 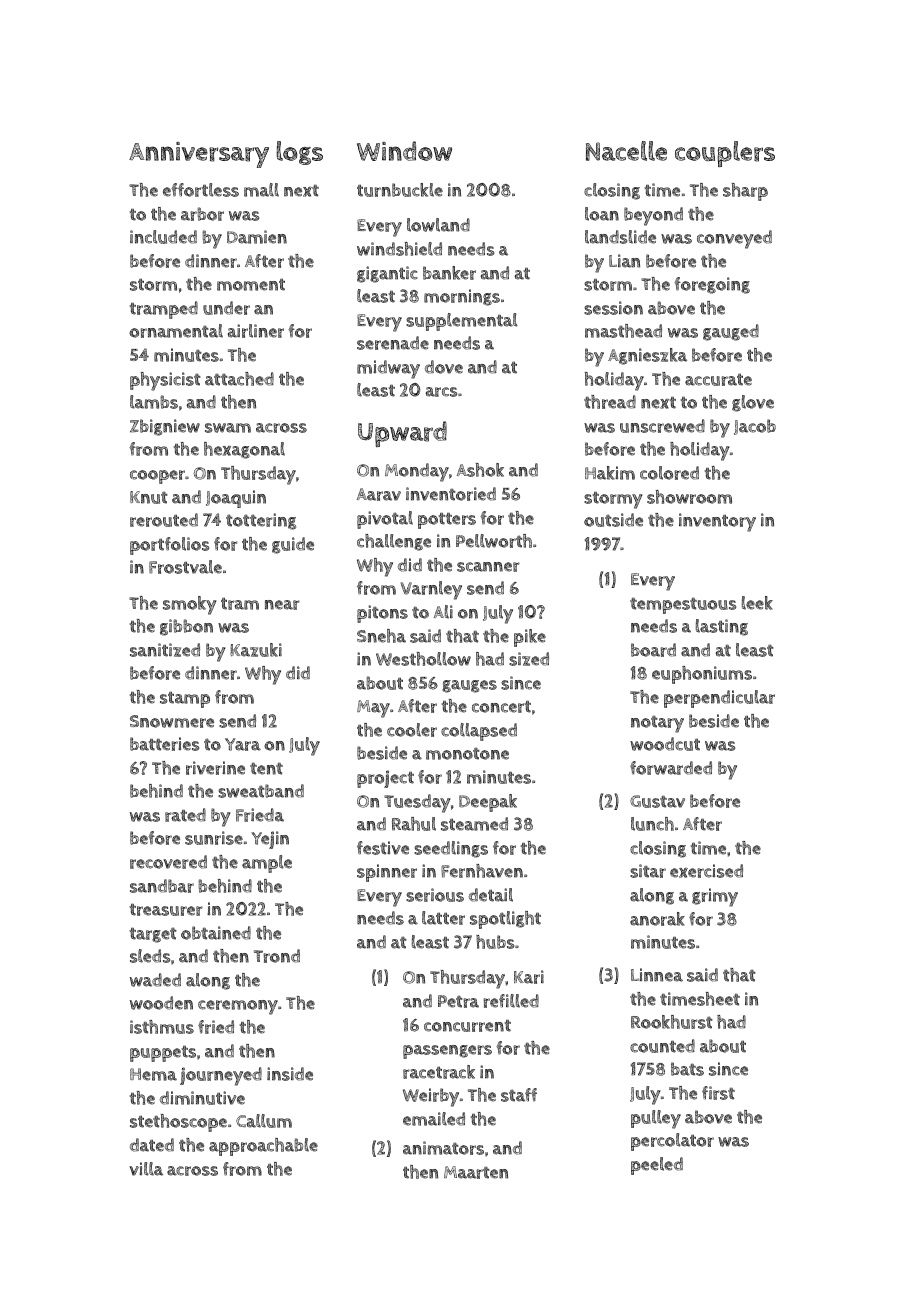 I want to click on challenge, so click(x=394, y=542).
